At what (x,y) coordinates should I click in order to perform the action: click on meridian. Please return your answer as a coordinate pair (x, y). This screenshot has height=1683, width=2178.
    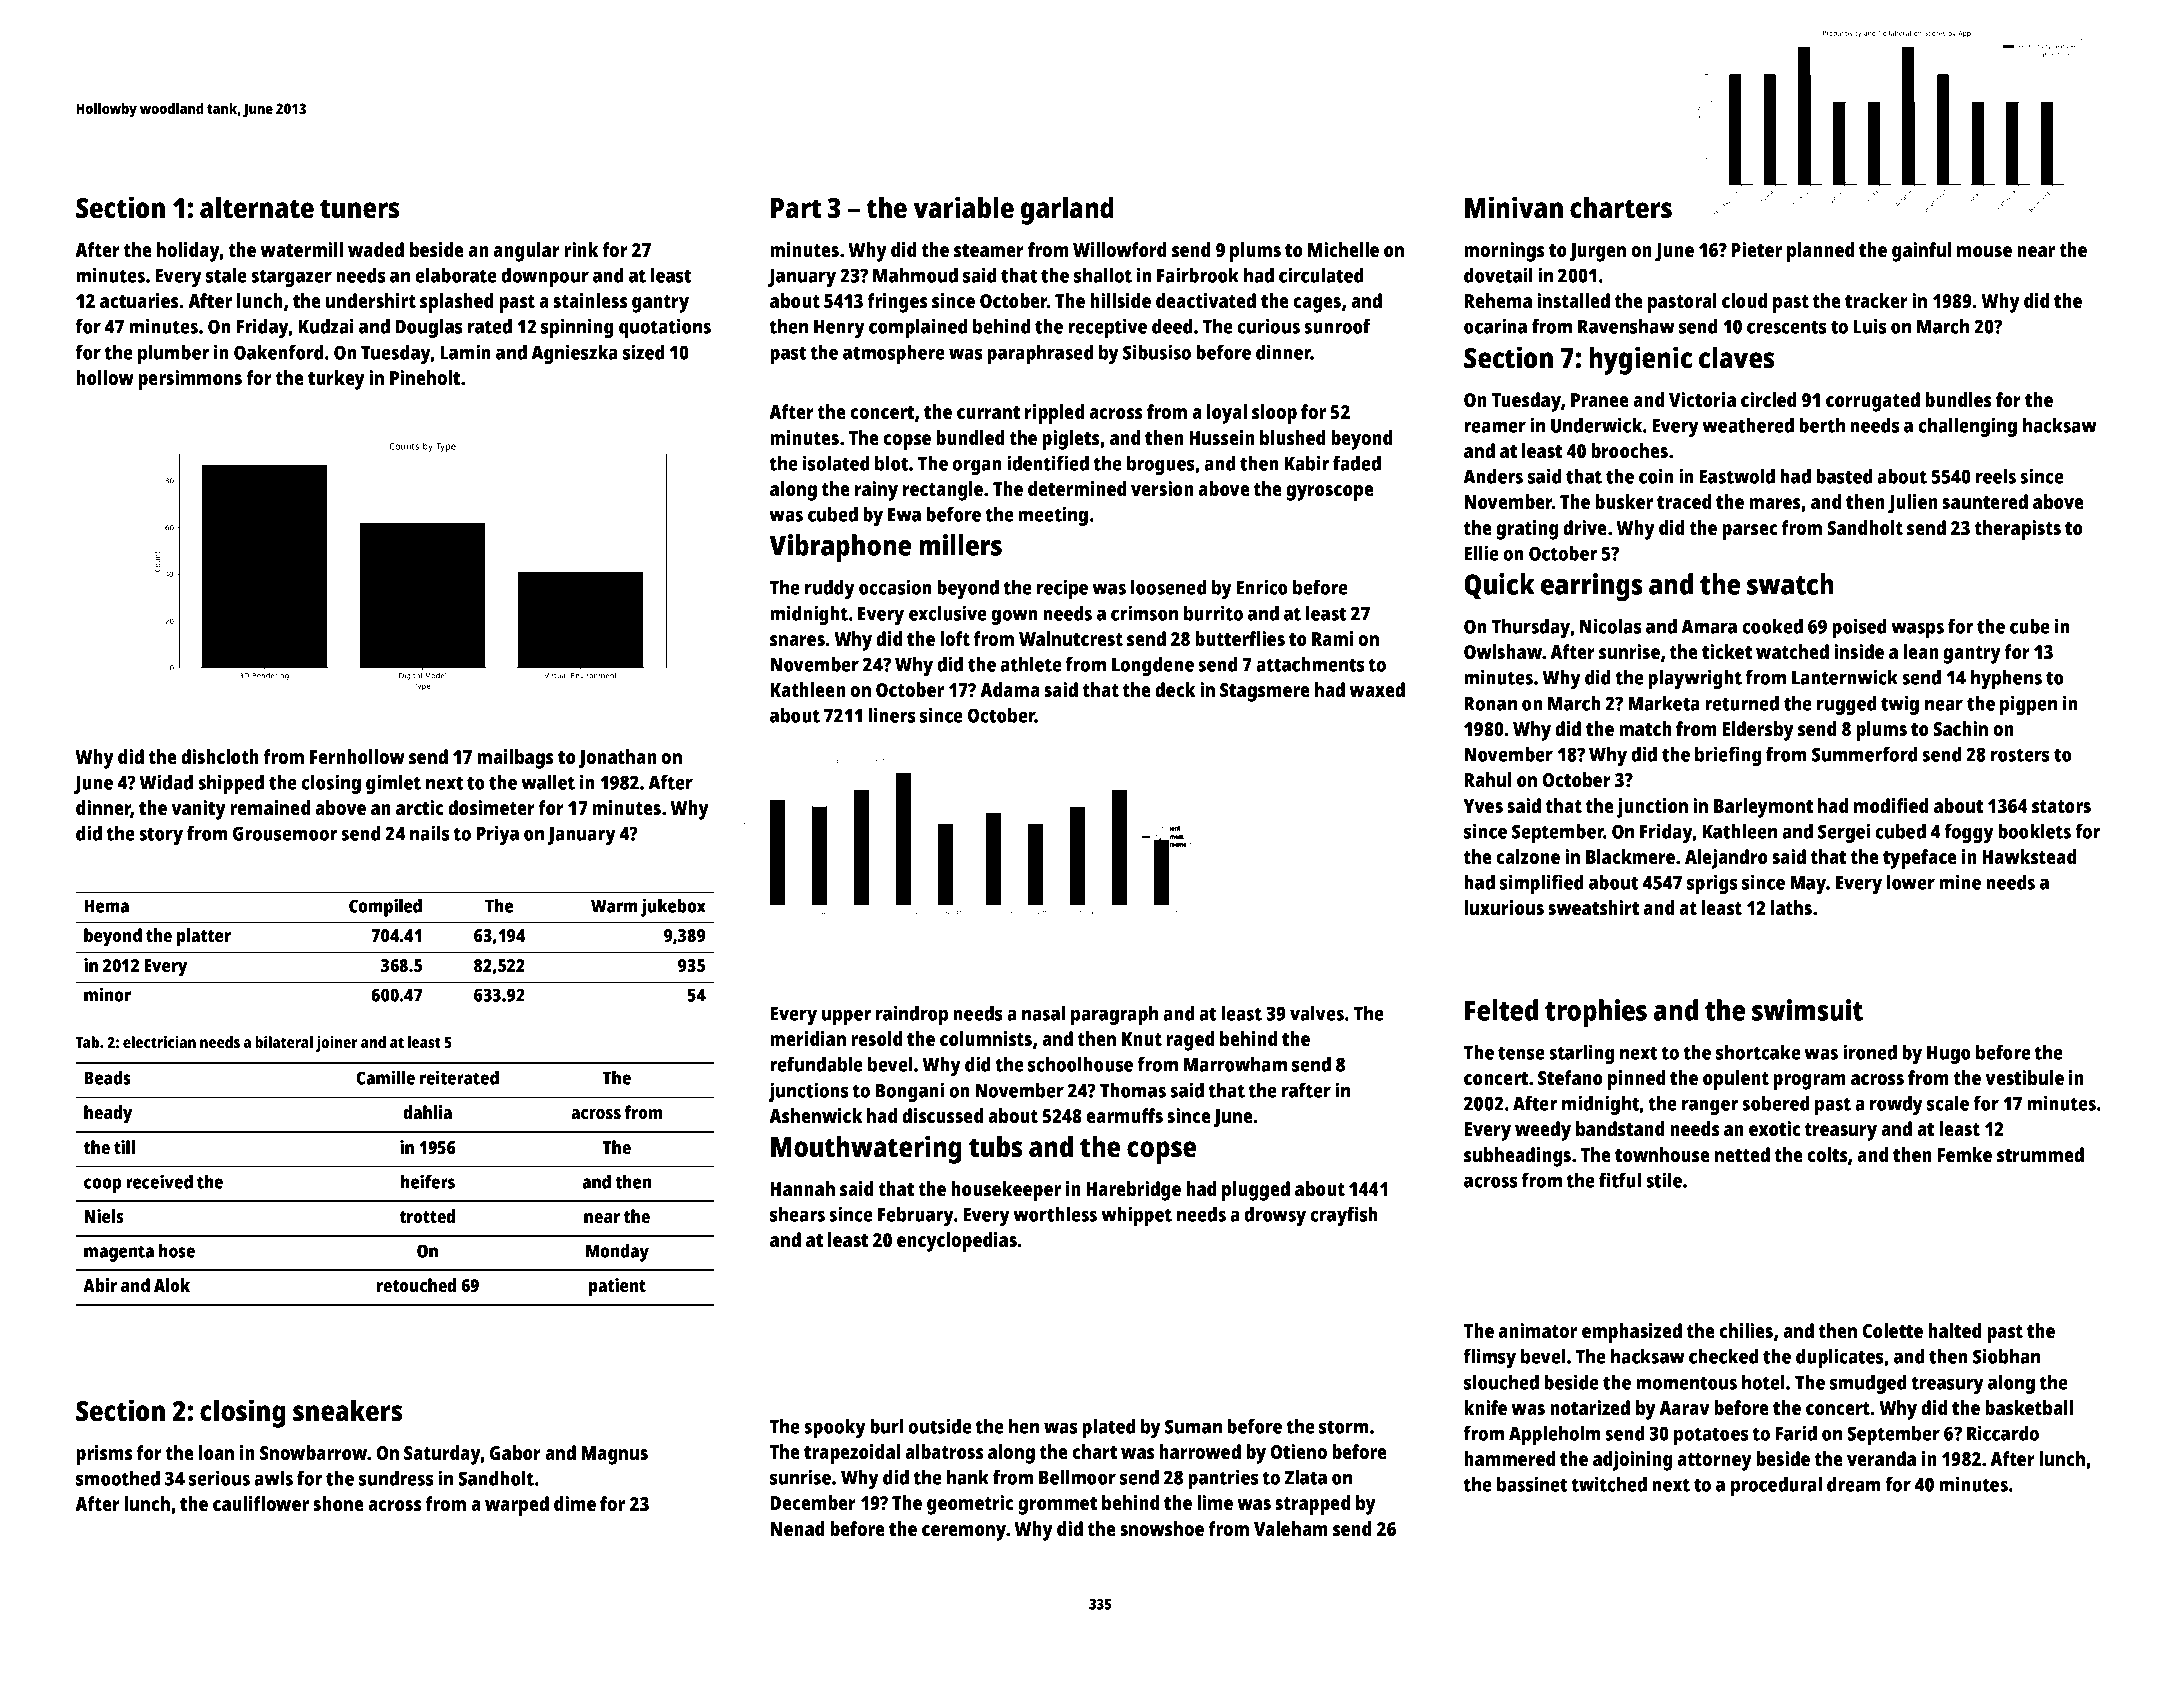
    Looking at the image, I should click on (808, 1038).
